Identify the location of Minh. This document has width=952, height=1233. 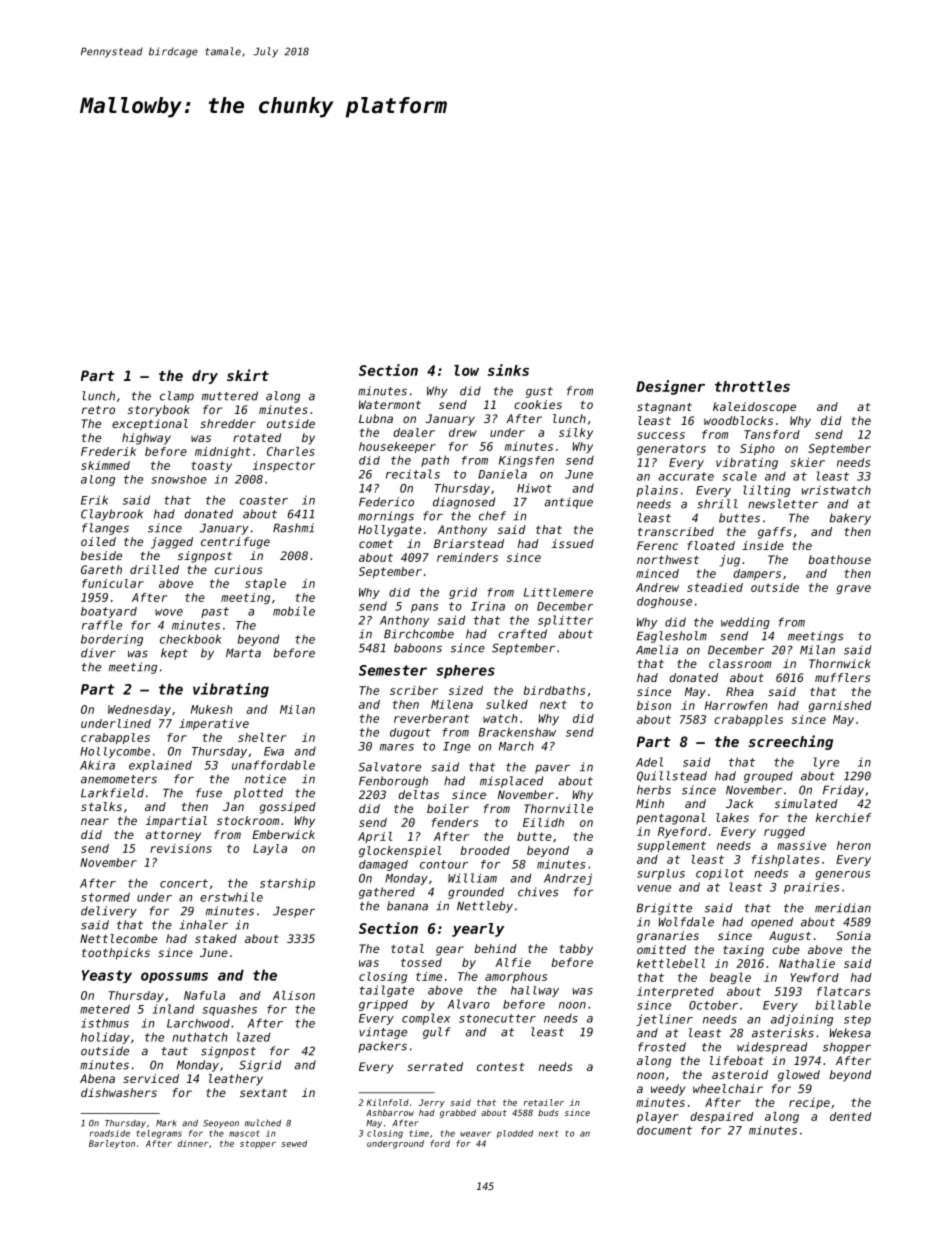
(650, 803).
